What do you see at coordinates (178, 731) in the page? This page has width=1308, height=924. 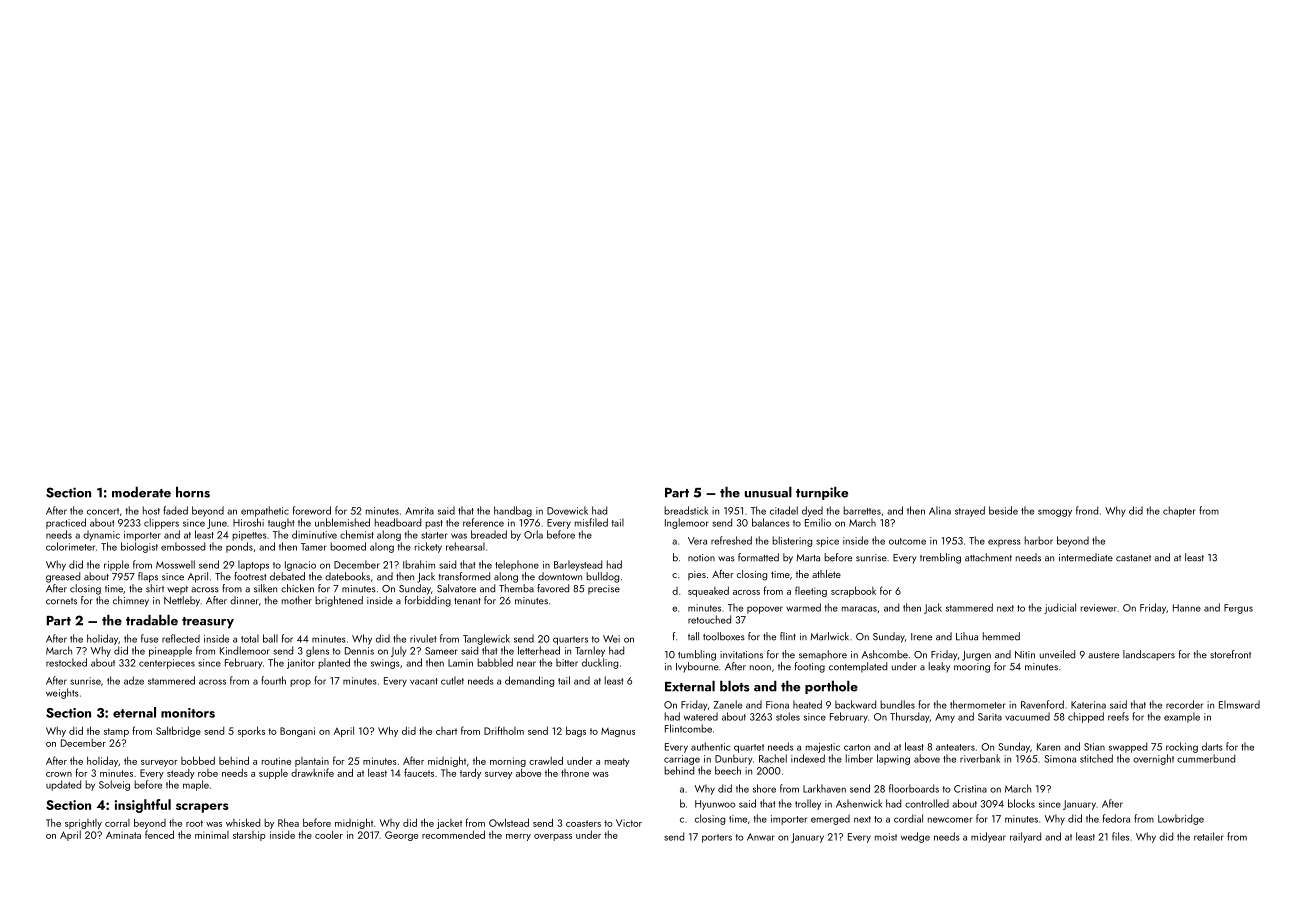 I see `Saltbridge` at bounding box center [178, 731].
